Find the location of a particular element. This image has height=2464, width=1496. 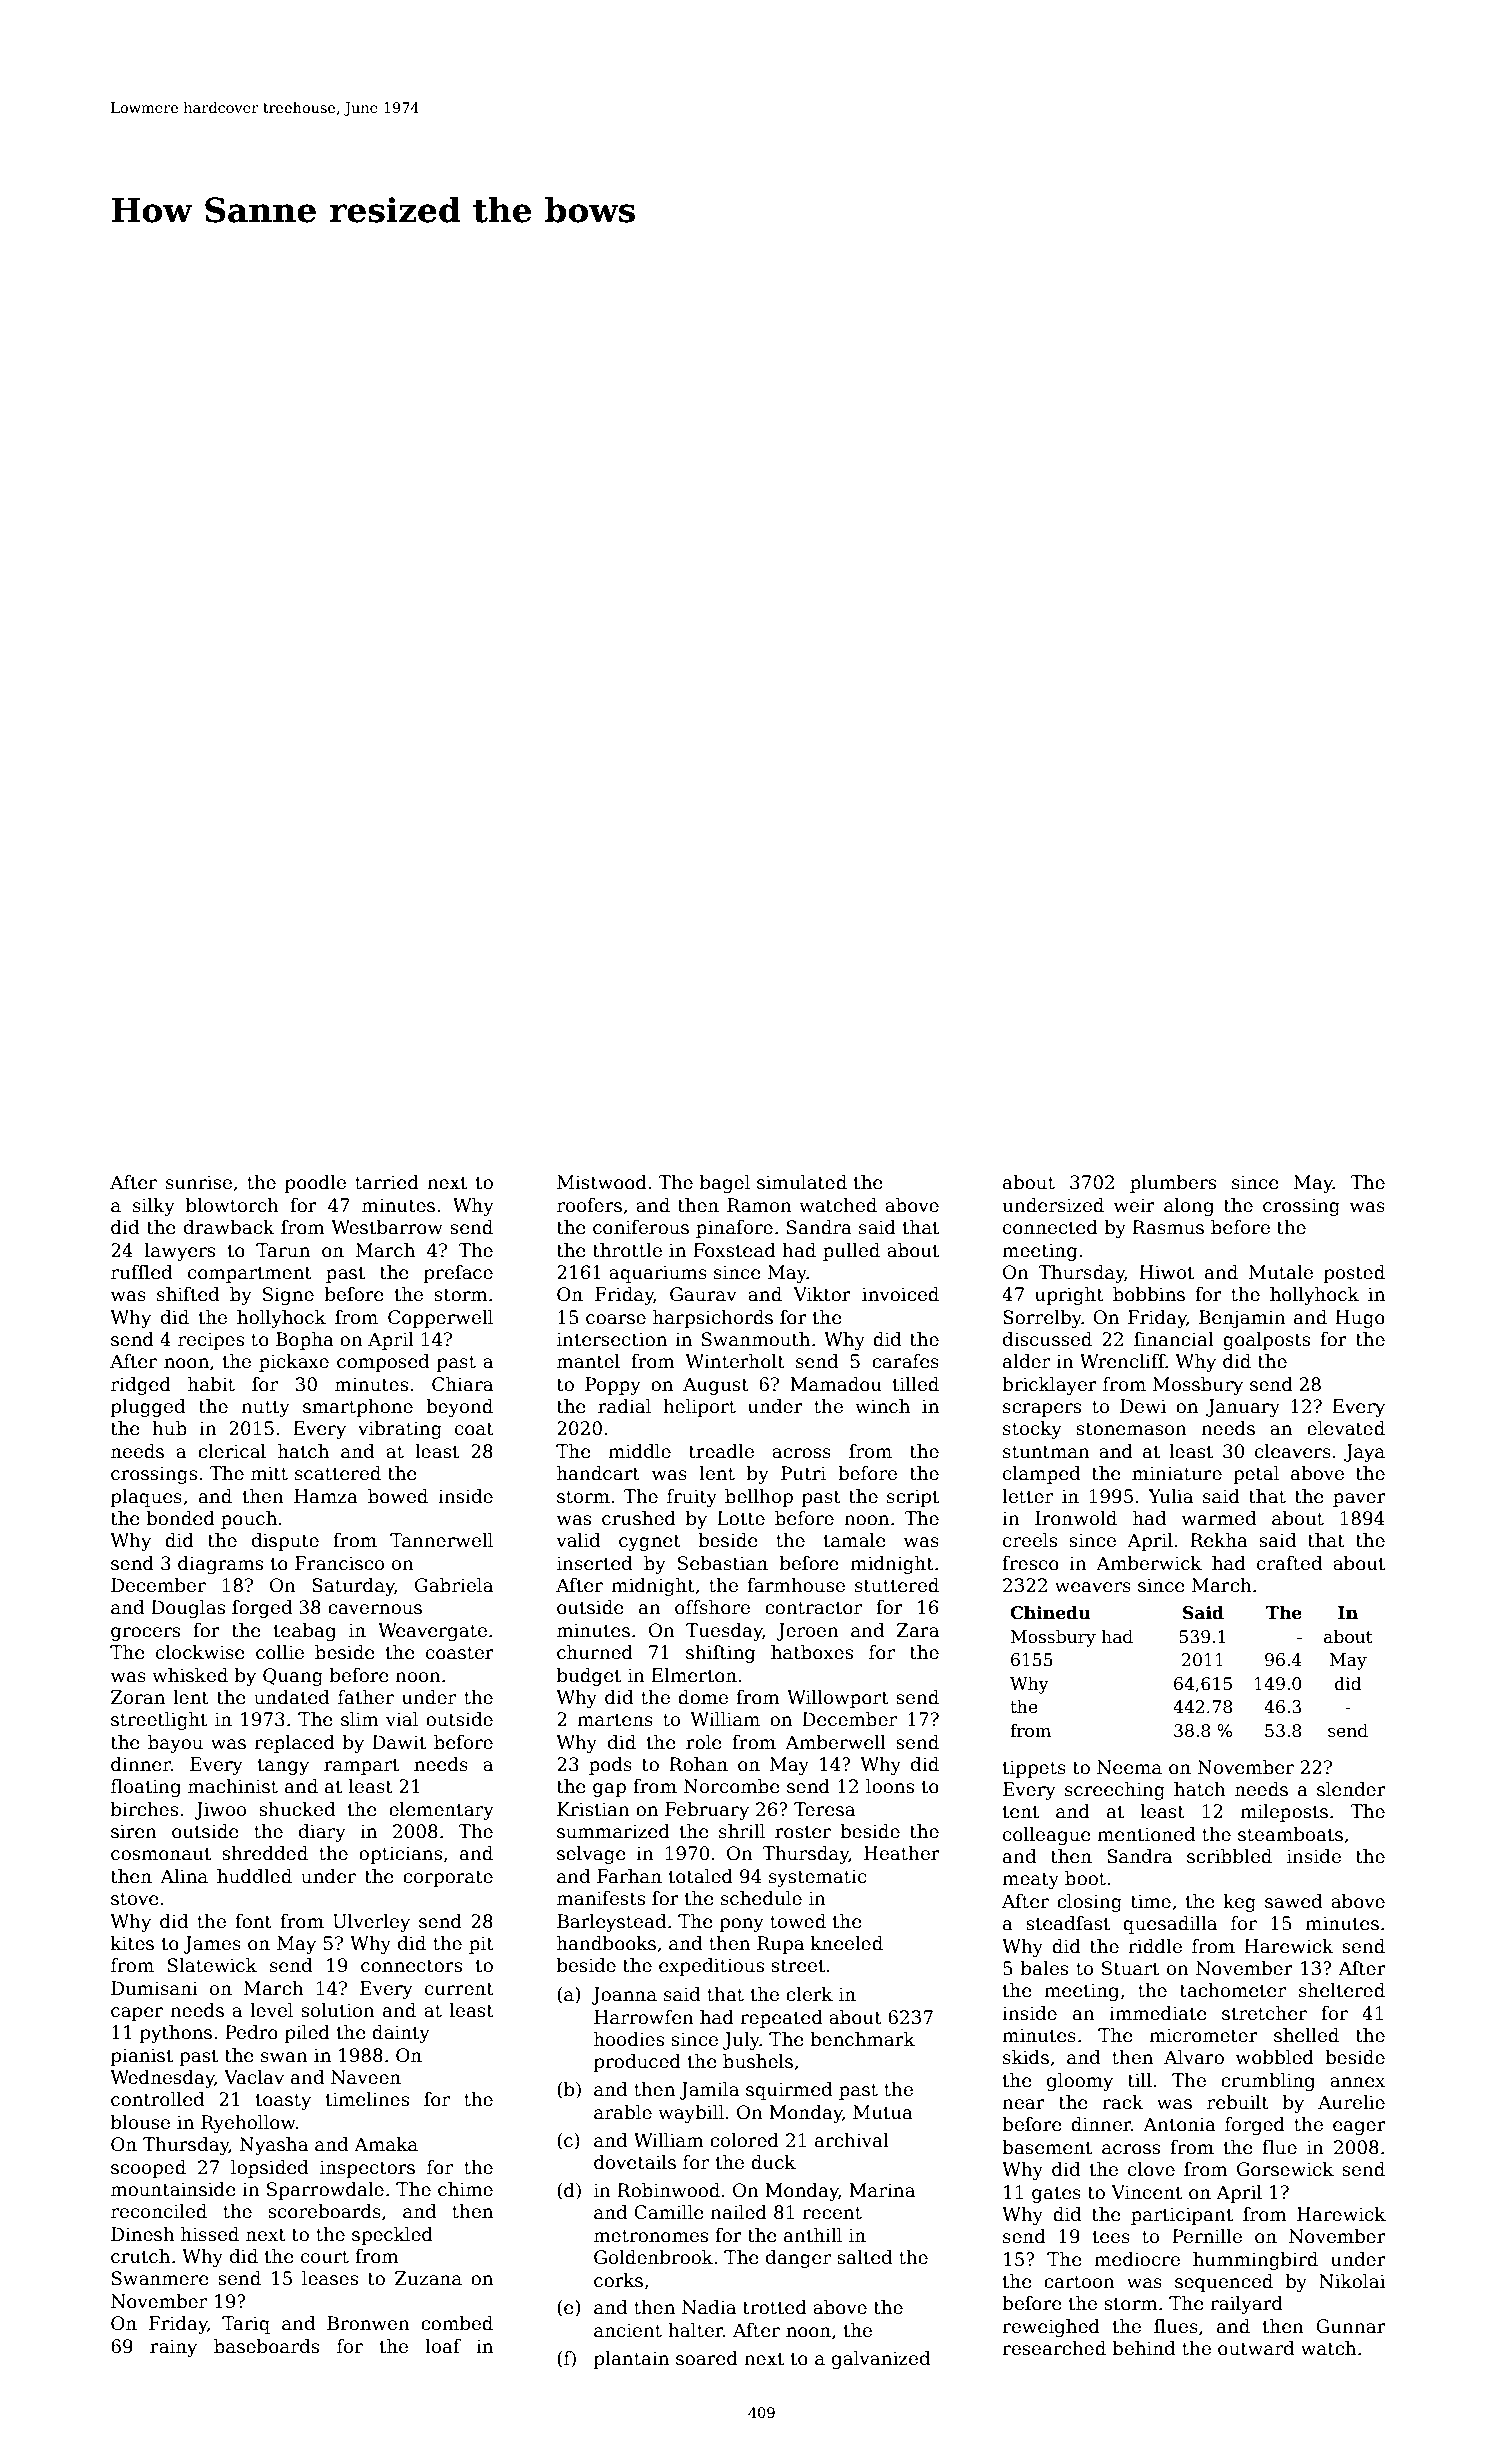

Zara is located at coordinates (918, 1630).
